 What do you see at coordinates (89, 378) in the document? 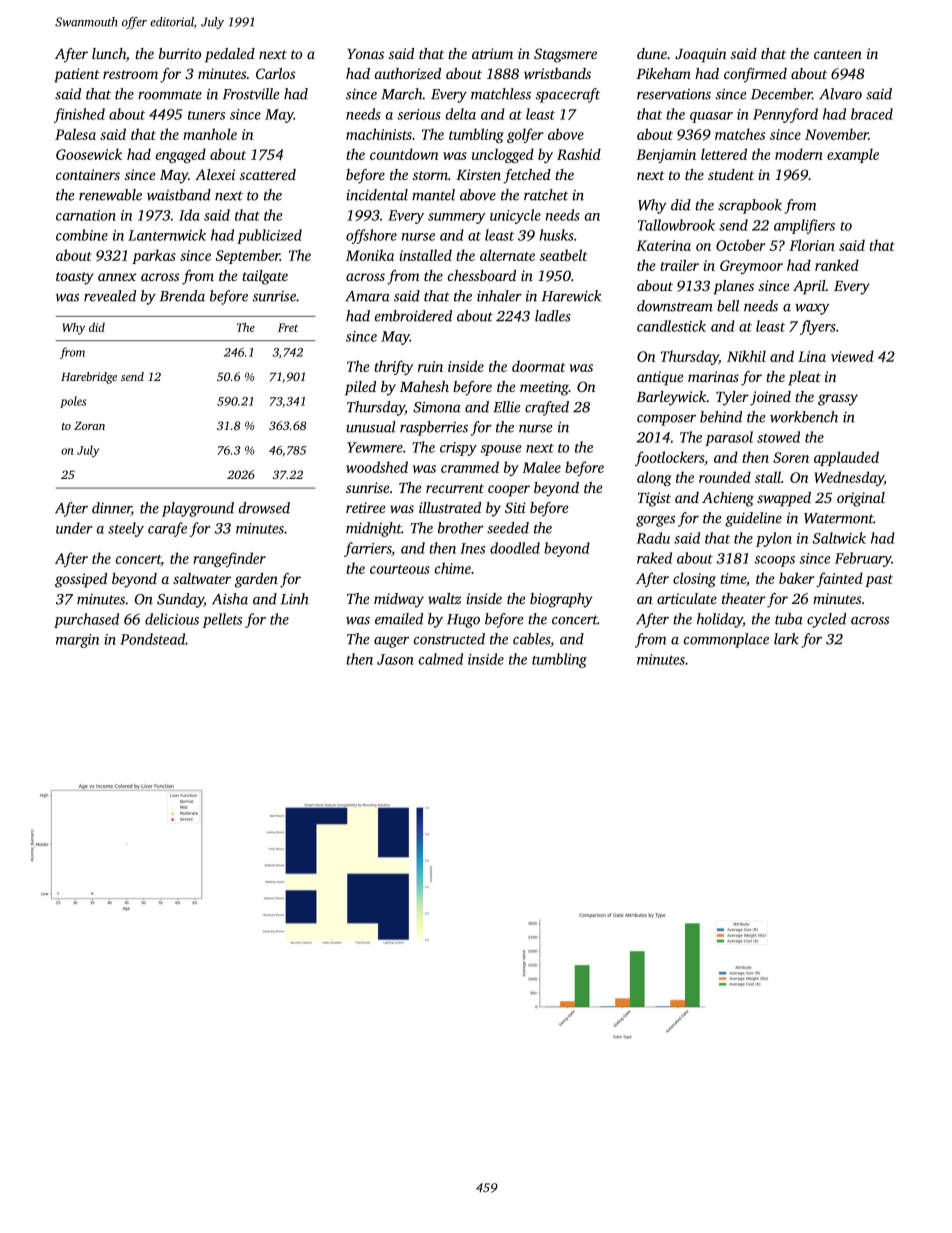
I see `Harebridge` at bounding box center [89, 378].
